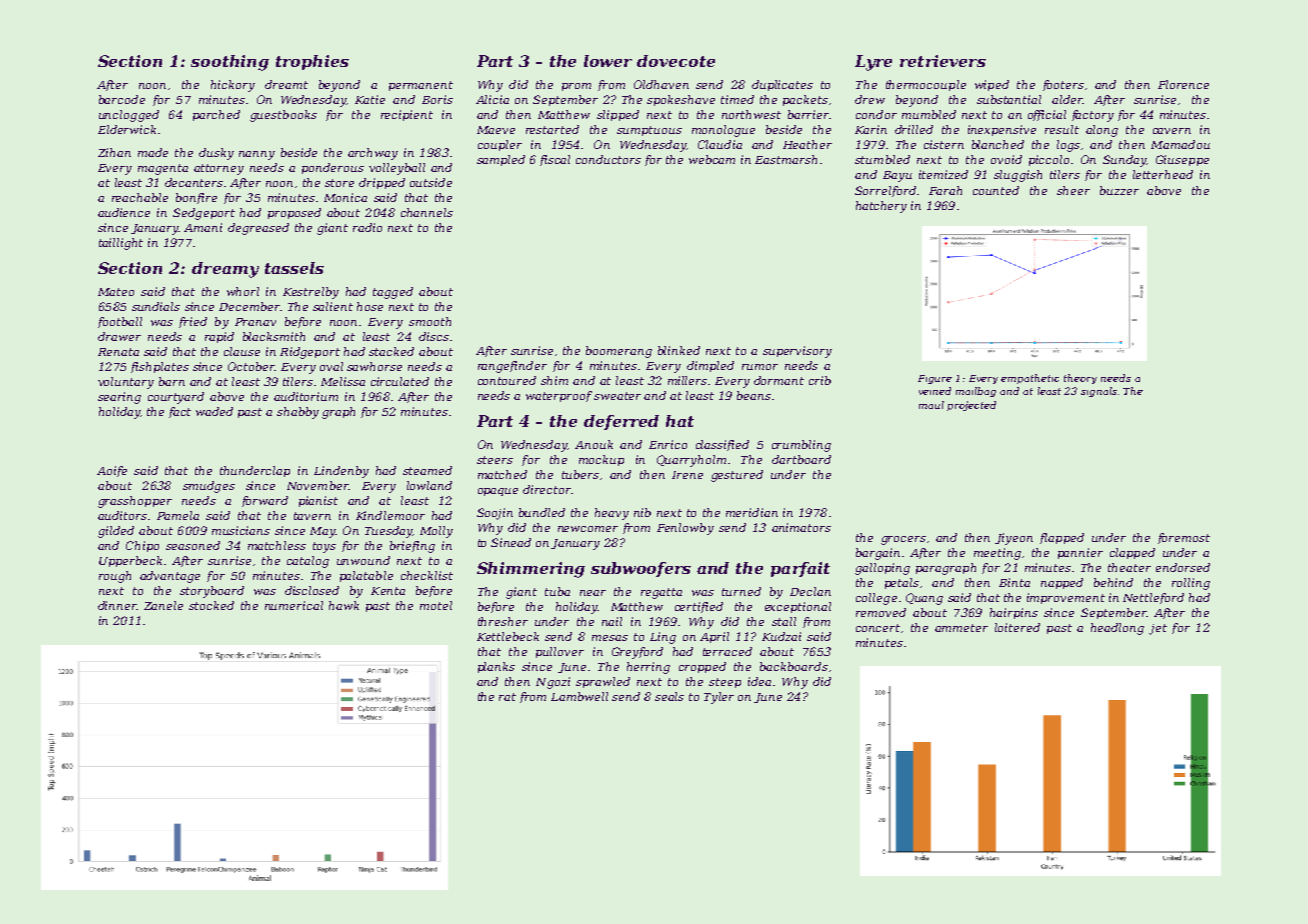  What do you see at coordinates (797, 352) in the screenshot?
I see `supervisory` at bounding box center [797, 352].
